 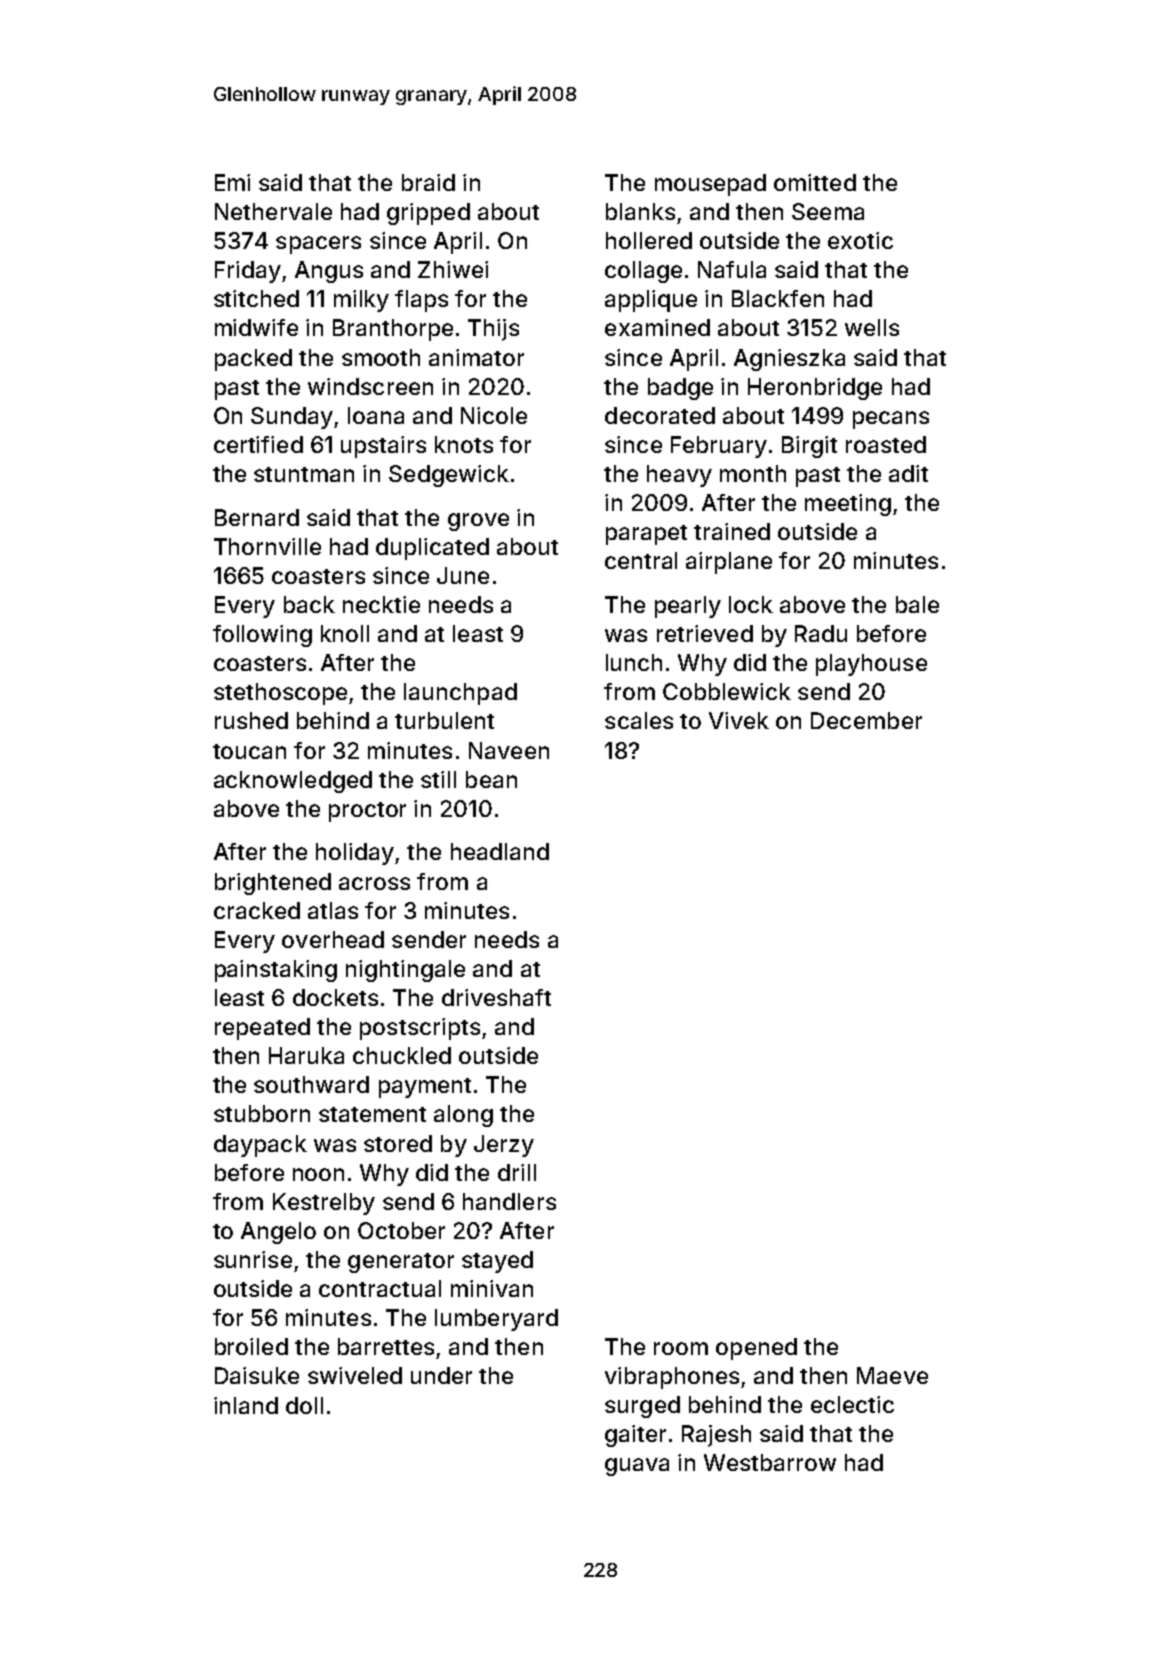 I want to click on blanks, so click(x=640, y=211).
